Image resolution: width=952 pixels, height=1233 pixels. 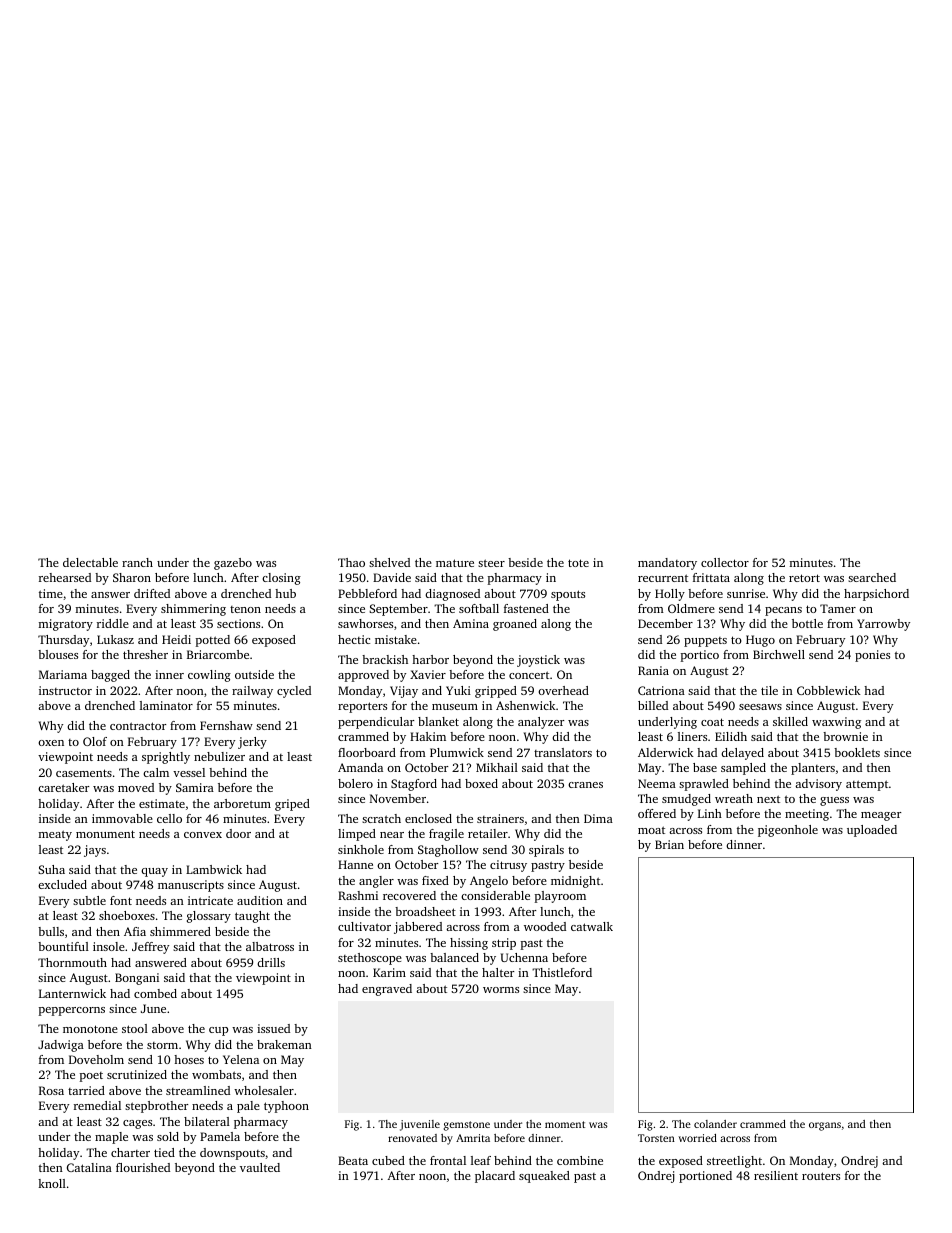 What do you see at coordinates (592, 926) in the screenshot?
I see `catwalk` at bounding box center [592, 926].
